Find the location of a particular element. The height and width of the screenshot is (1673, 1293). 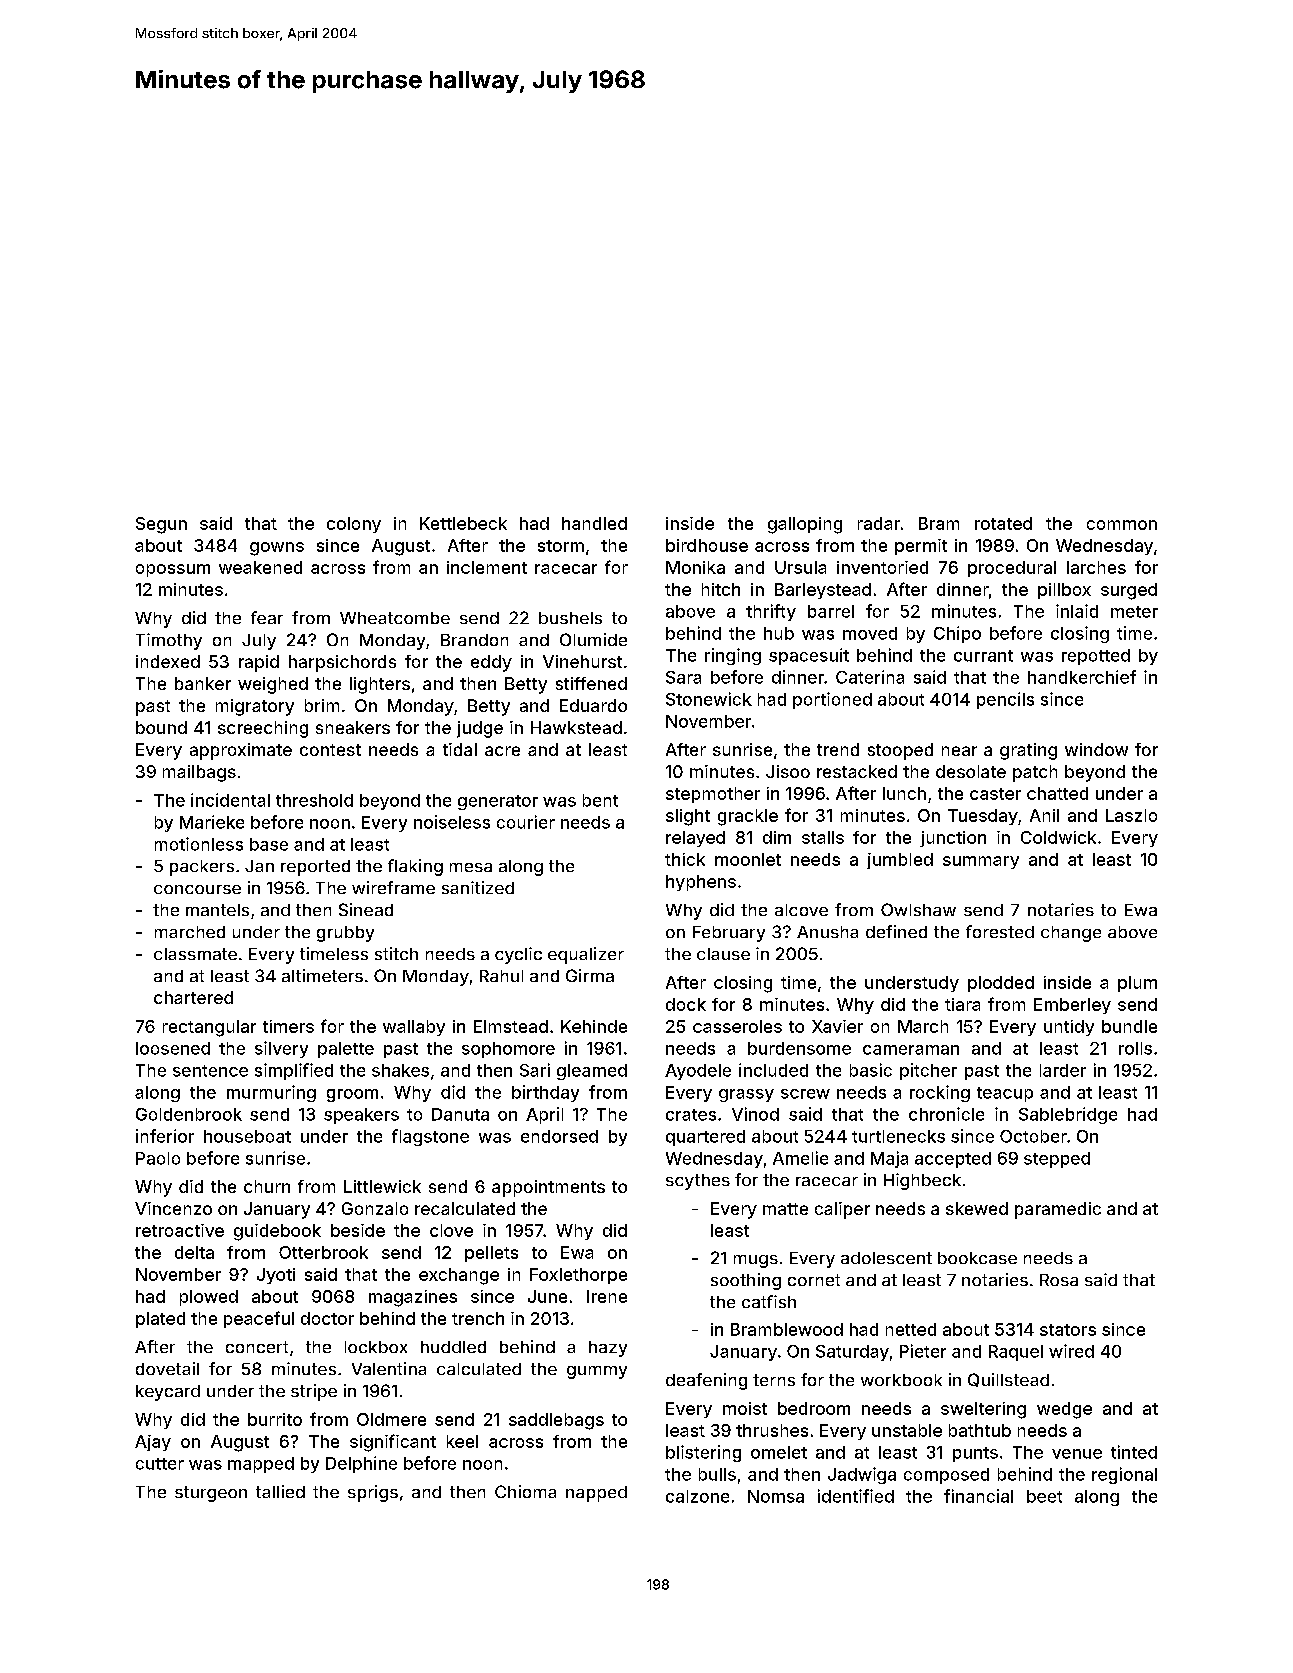

crates is located at coordinates (691, 1115).
